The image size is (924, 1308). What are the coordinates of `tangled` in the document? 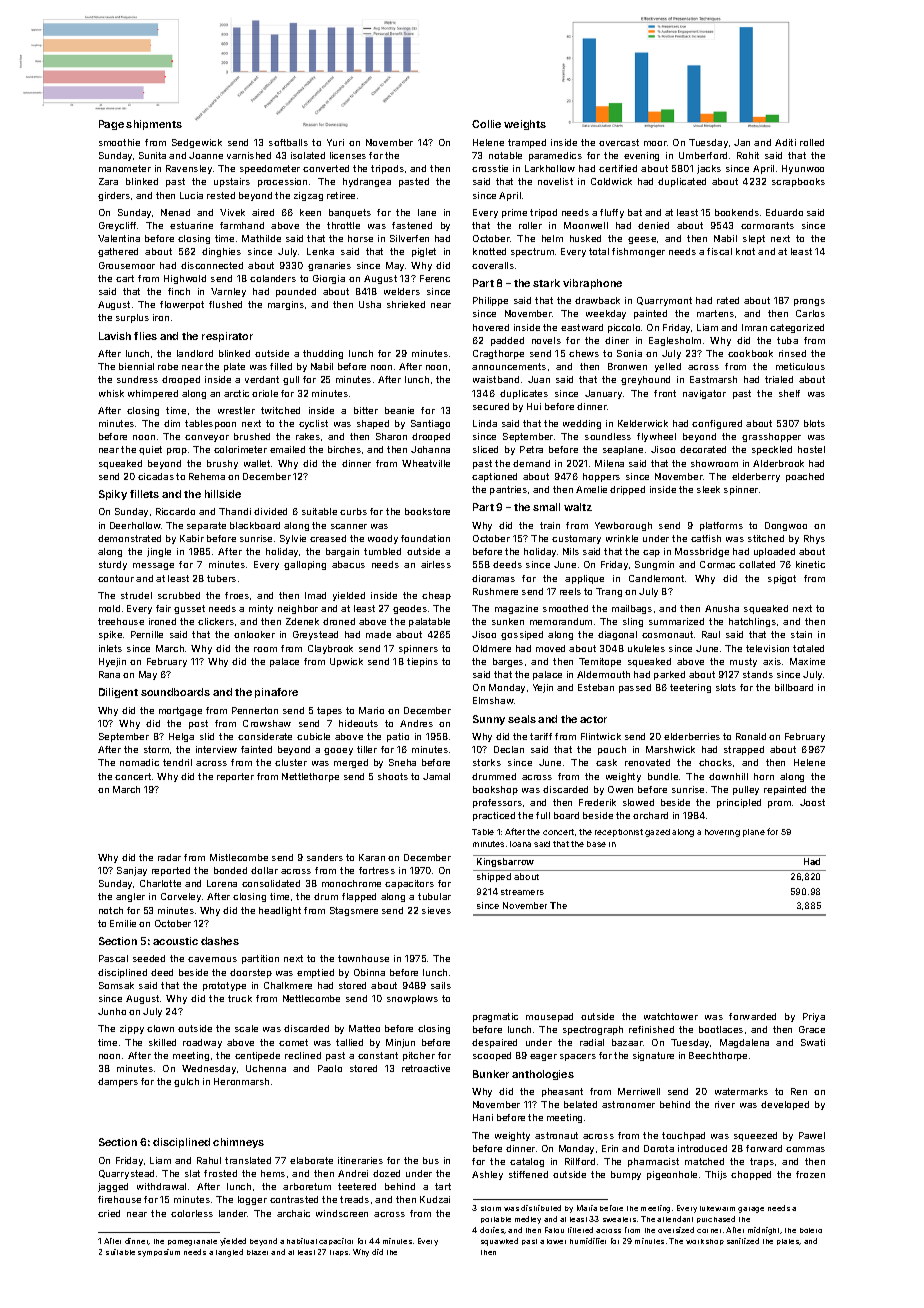 It's located at (229, 1253).
